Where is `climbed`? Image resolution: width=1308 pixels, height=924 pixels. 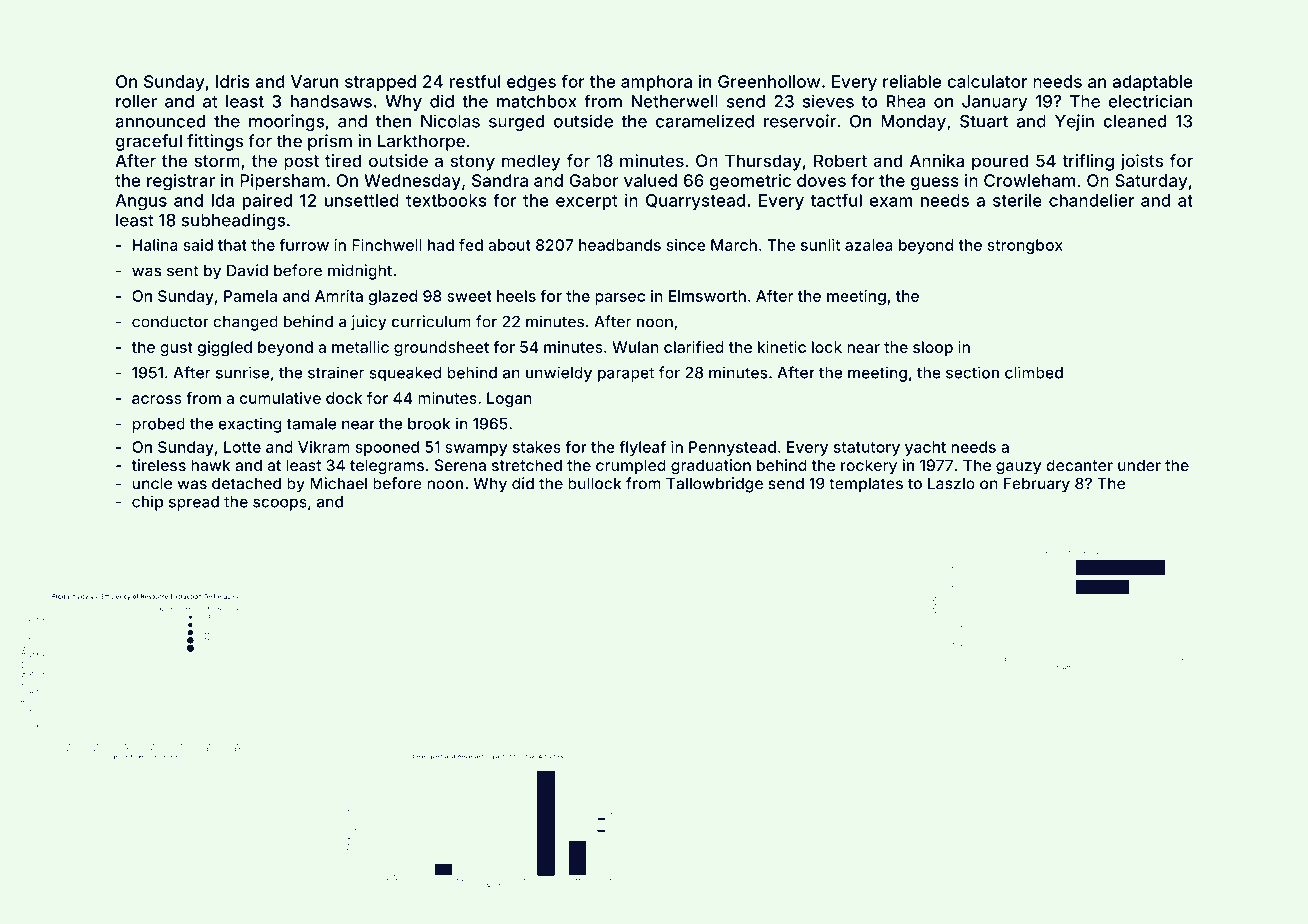
climbed is located at coordinates (1034, 372).
